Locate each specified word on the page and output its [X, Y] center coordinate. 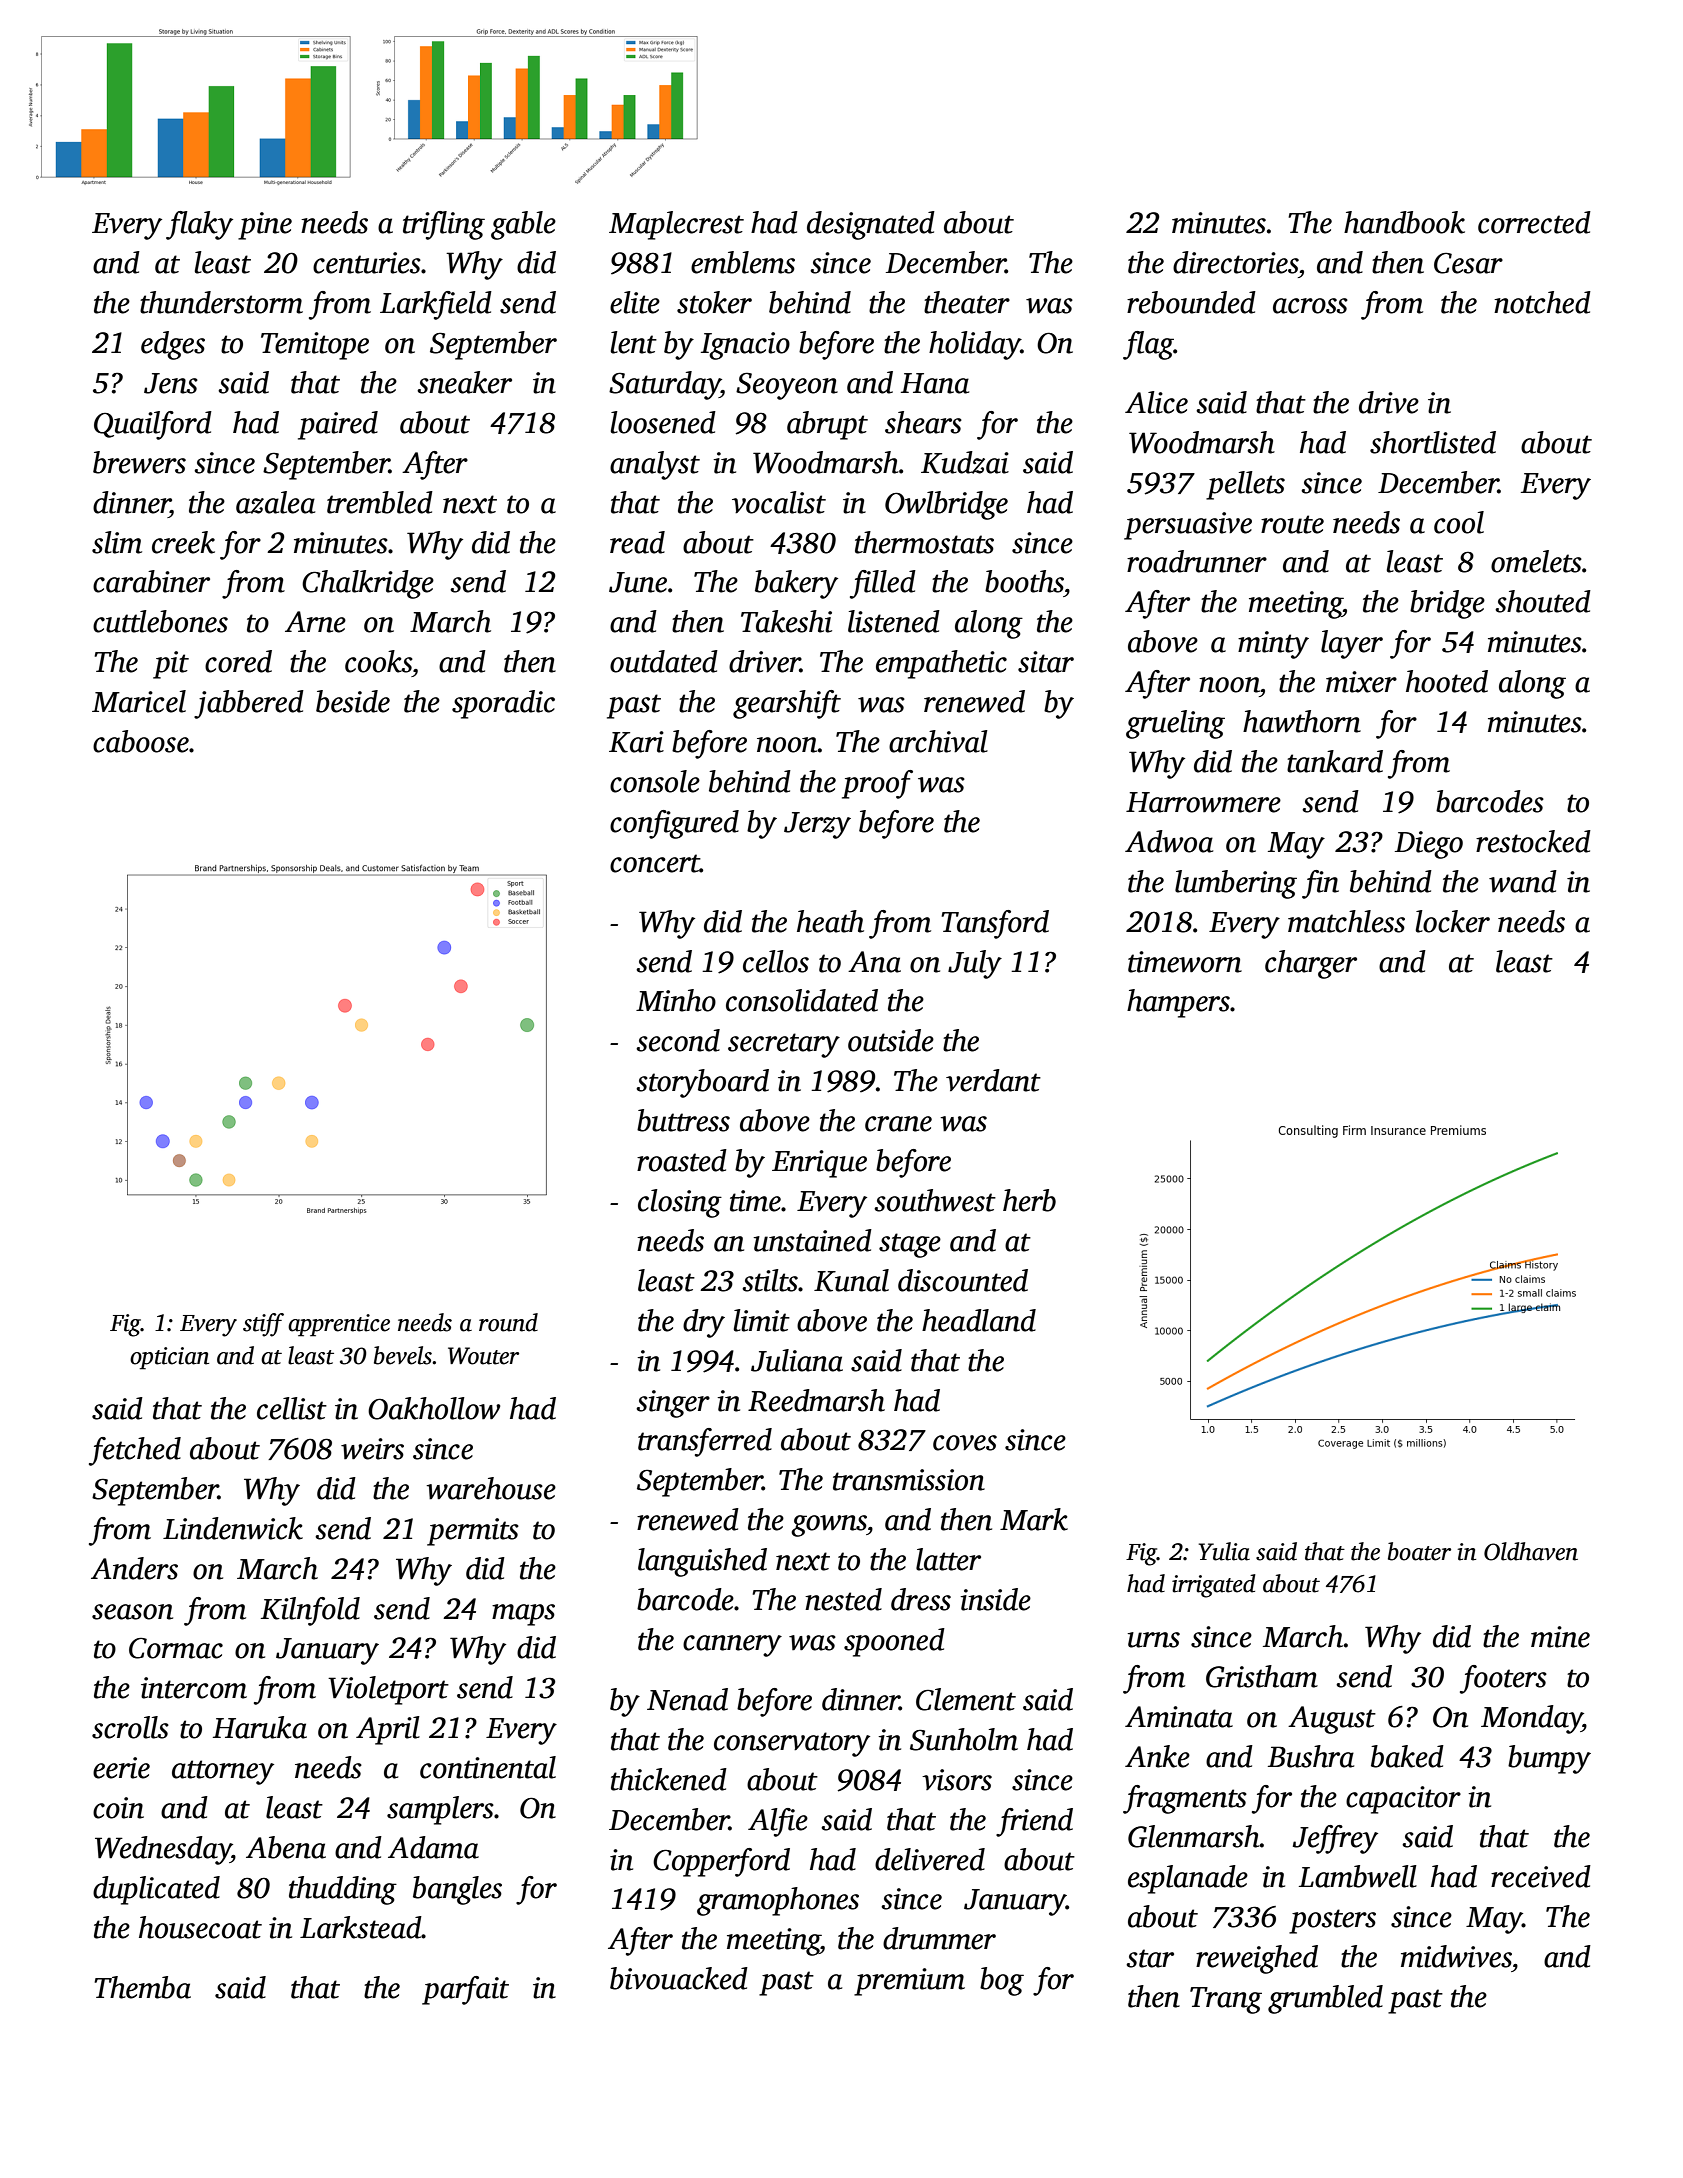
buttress [683, 1120]
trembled [380, 502]
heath [830, 921]
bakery [796, 584]
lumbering [1236, 884]
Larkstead [361, 1927]
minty [1273, 645]
